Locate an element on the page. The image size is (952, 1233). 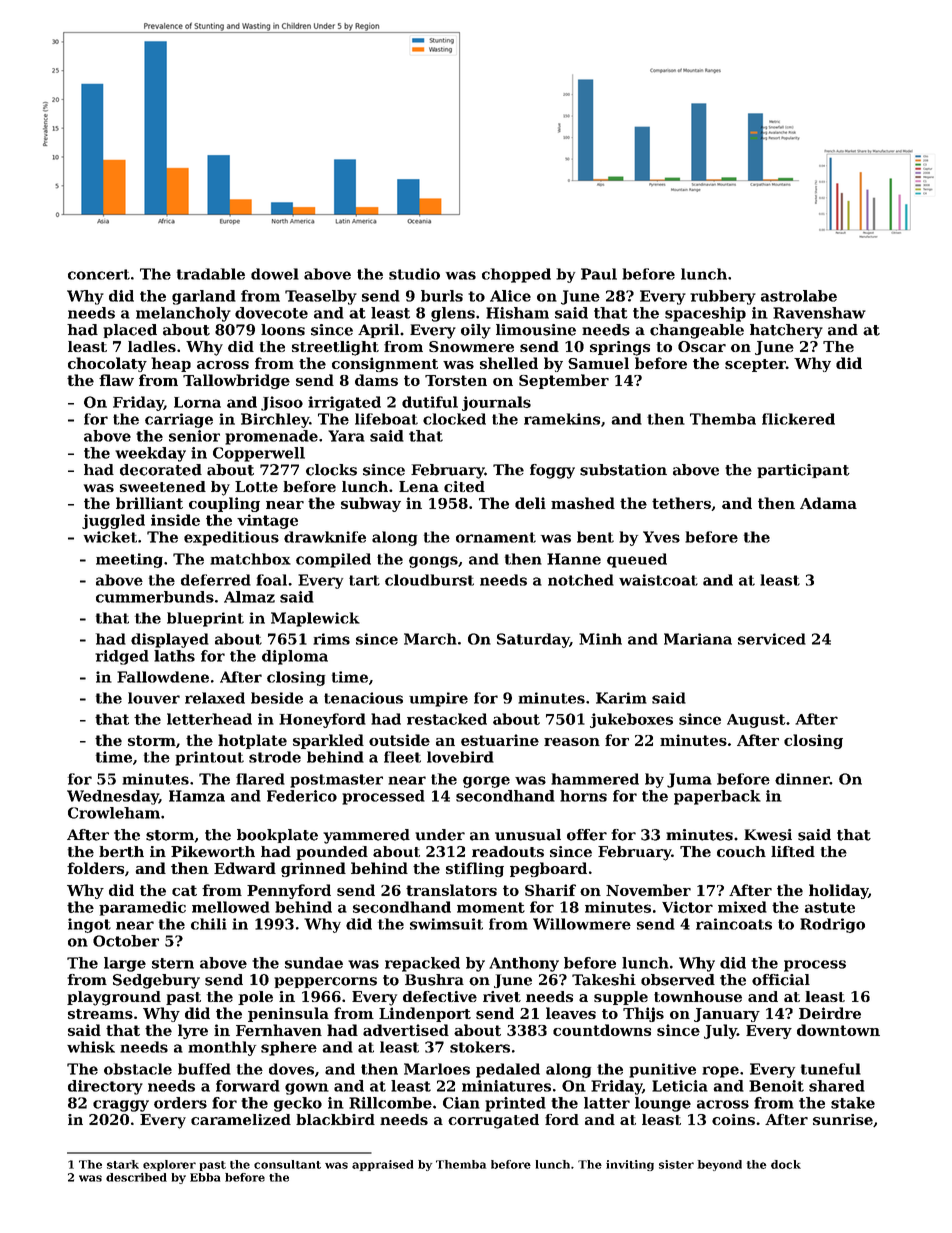
Benoit is located at coordinates (776, 1086).
